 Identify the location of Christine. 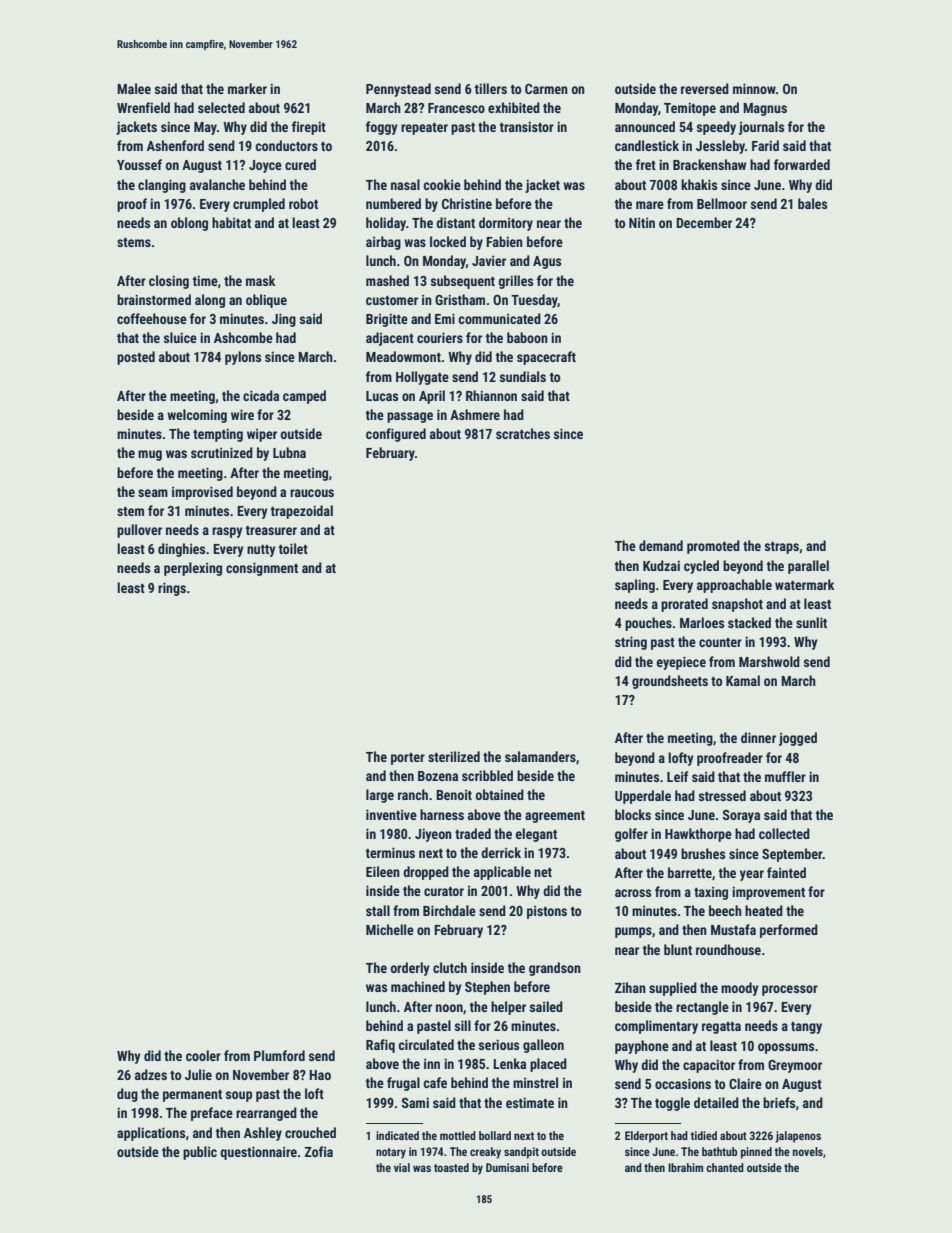
(467, 203).
